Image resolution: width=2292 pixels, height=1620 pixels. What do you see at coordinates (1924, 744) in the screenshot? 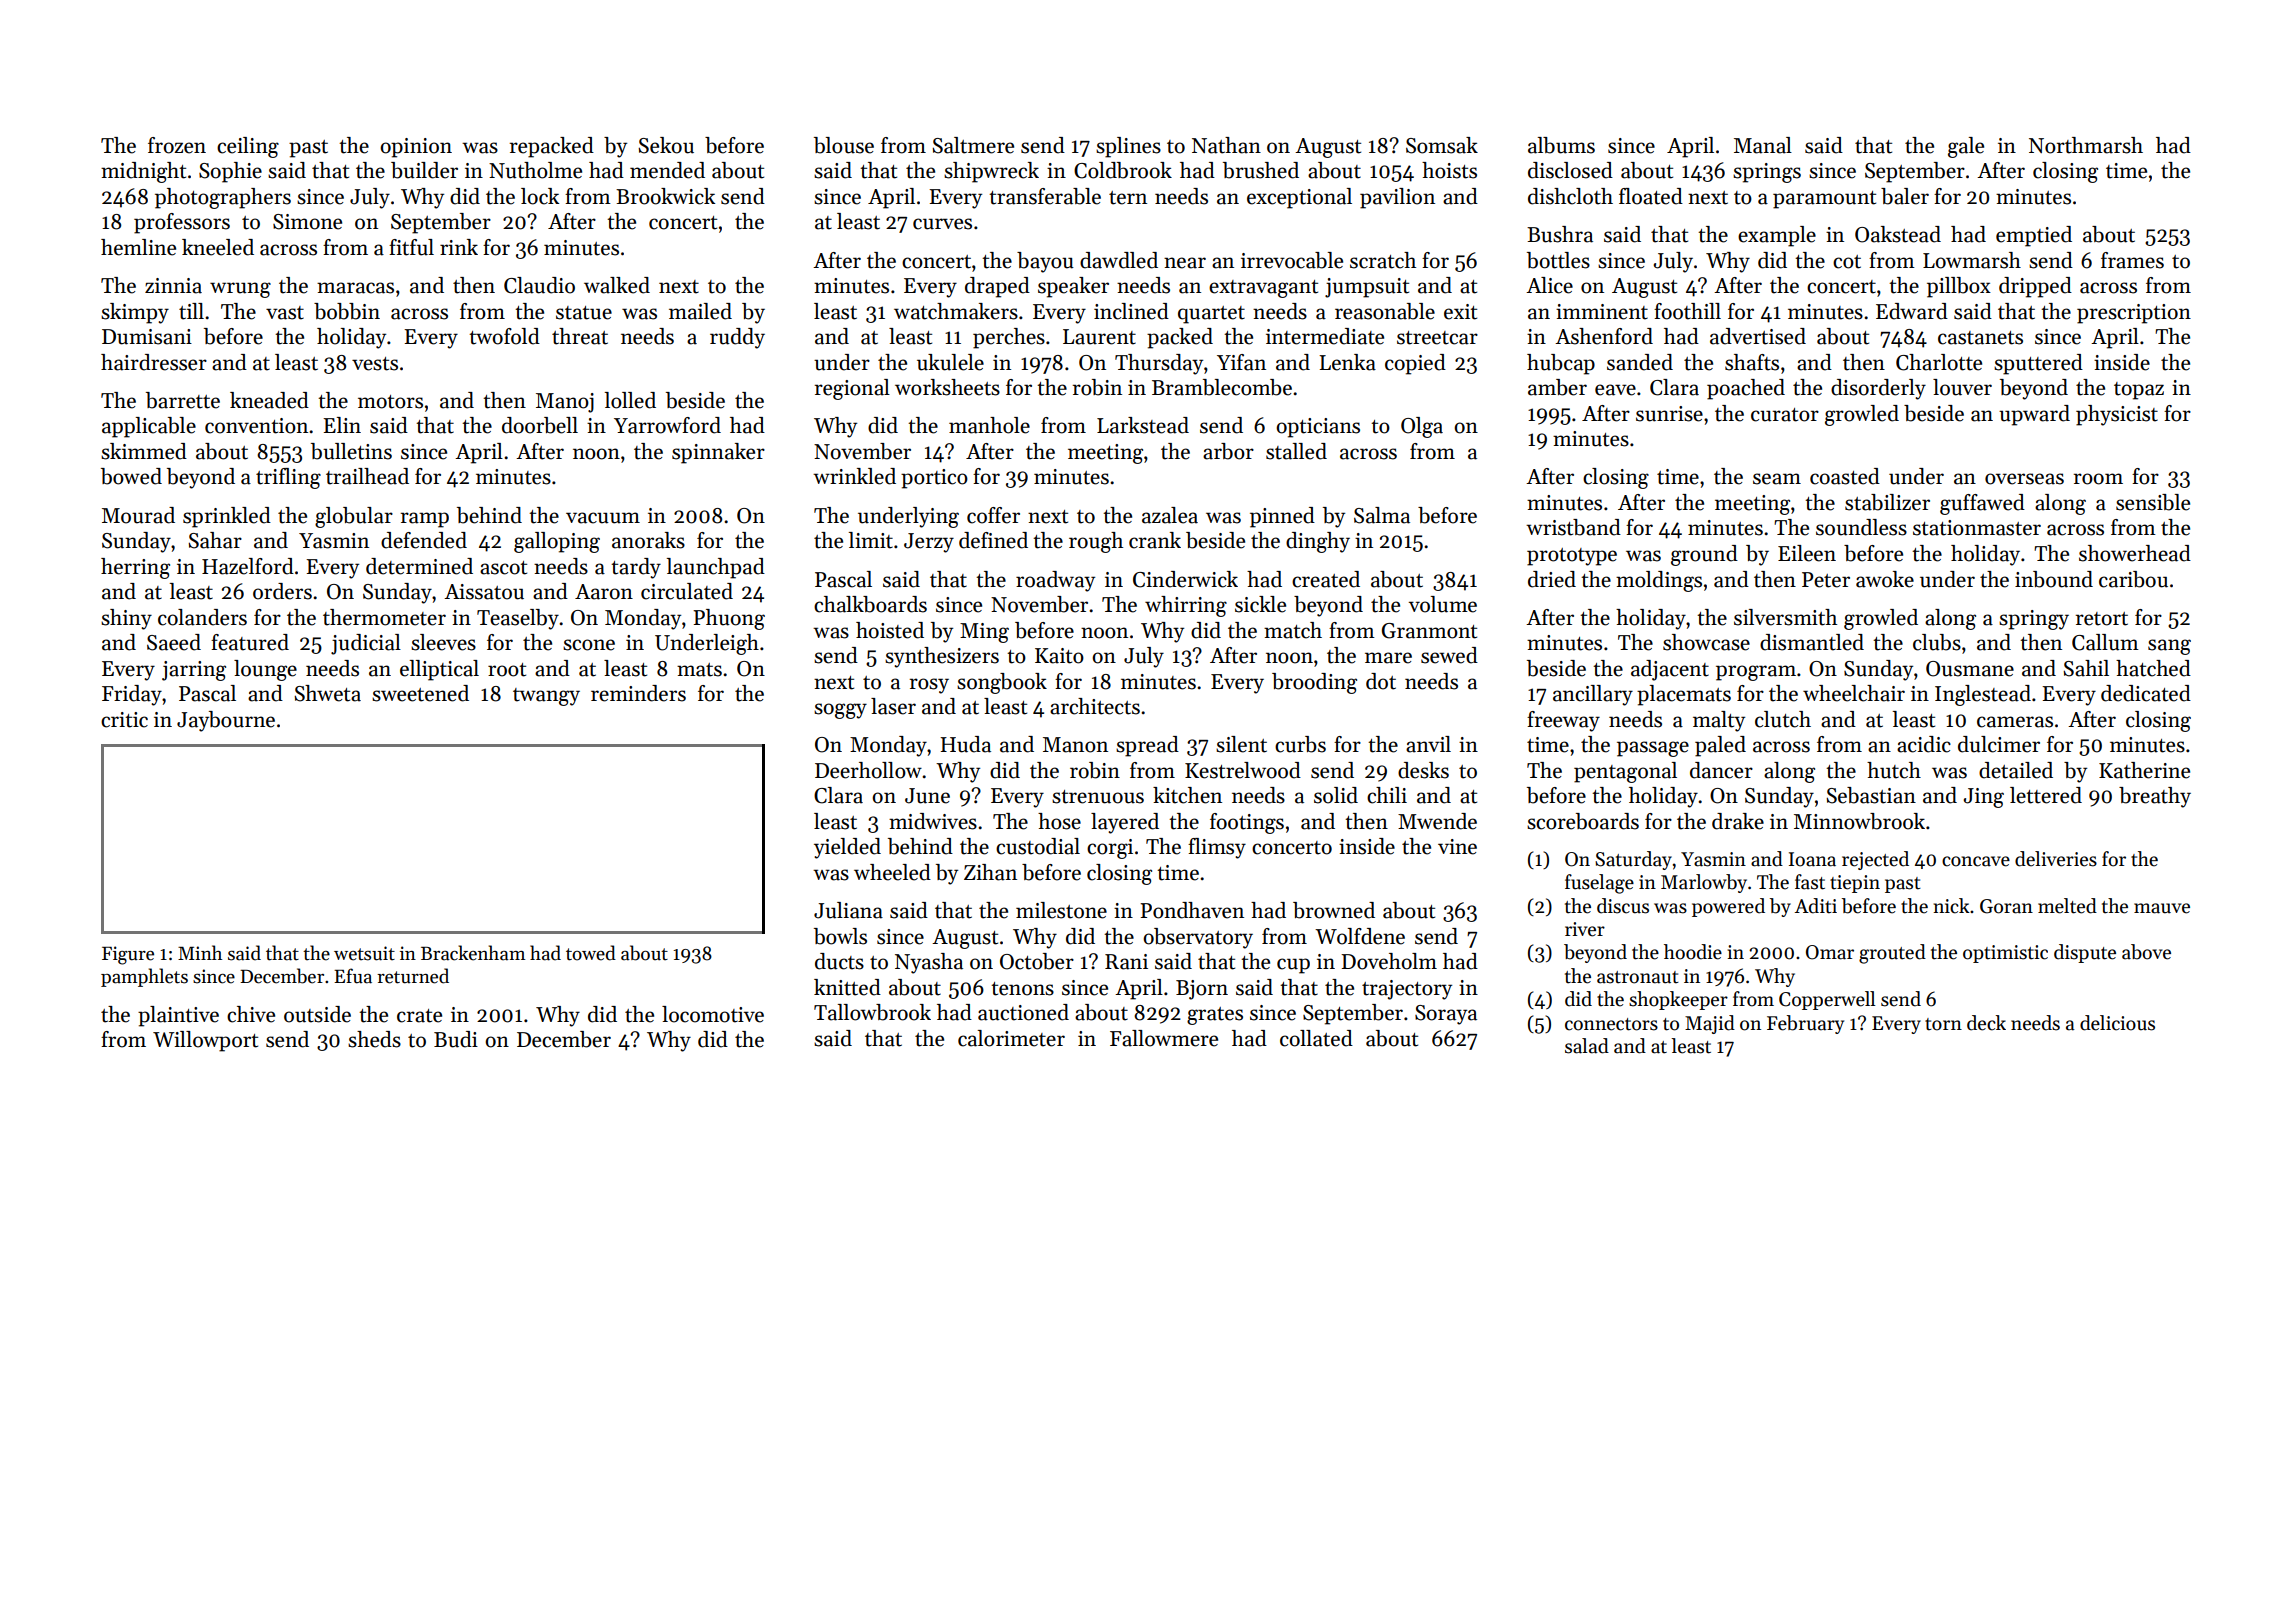
I see `acidic` at bounding box center [1924, 744].
